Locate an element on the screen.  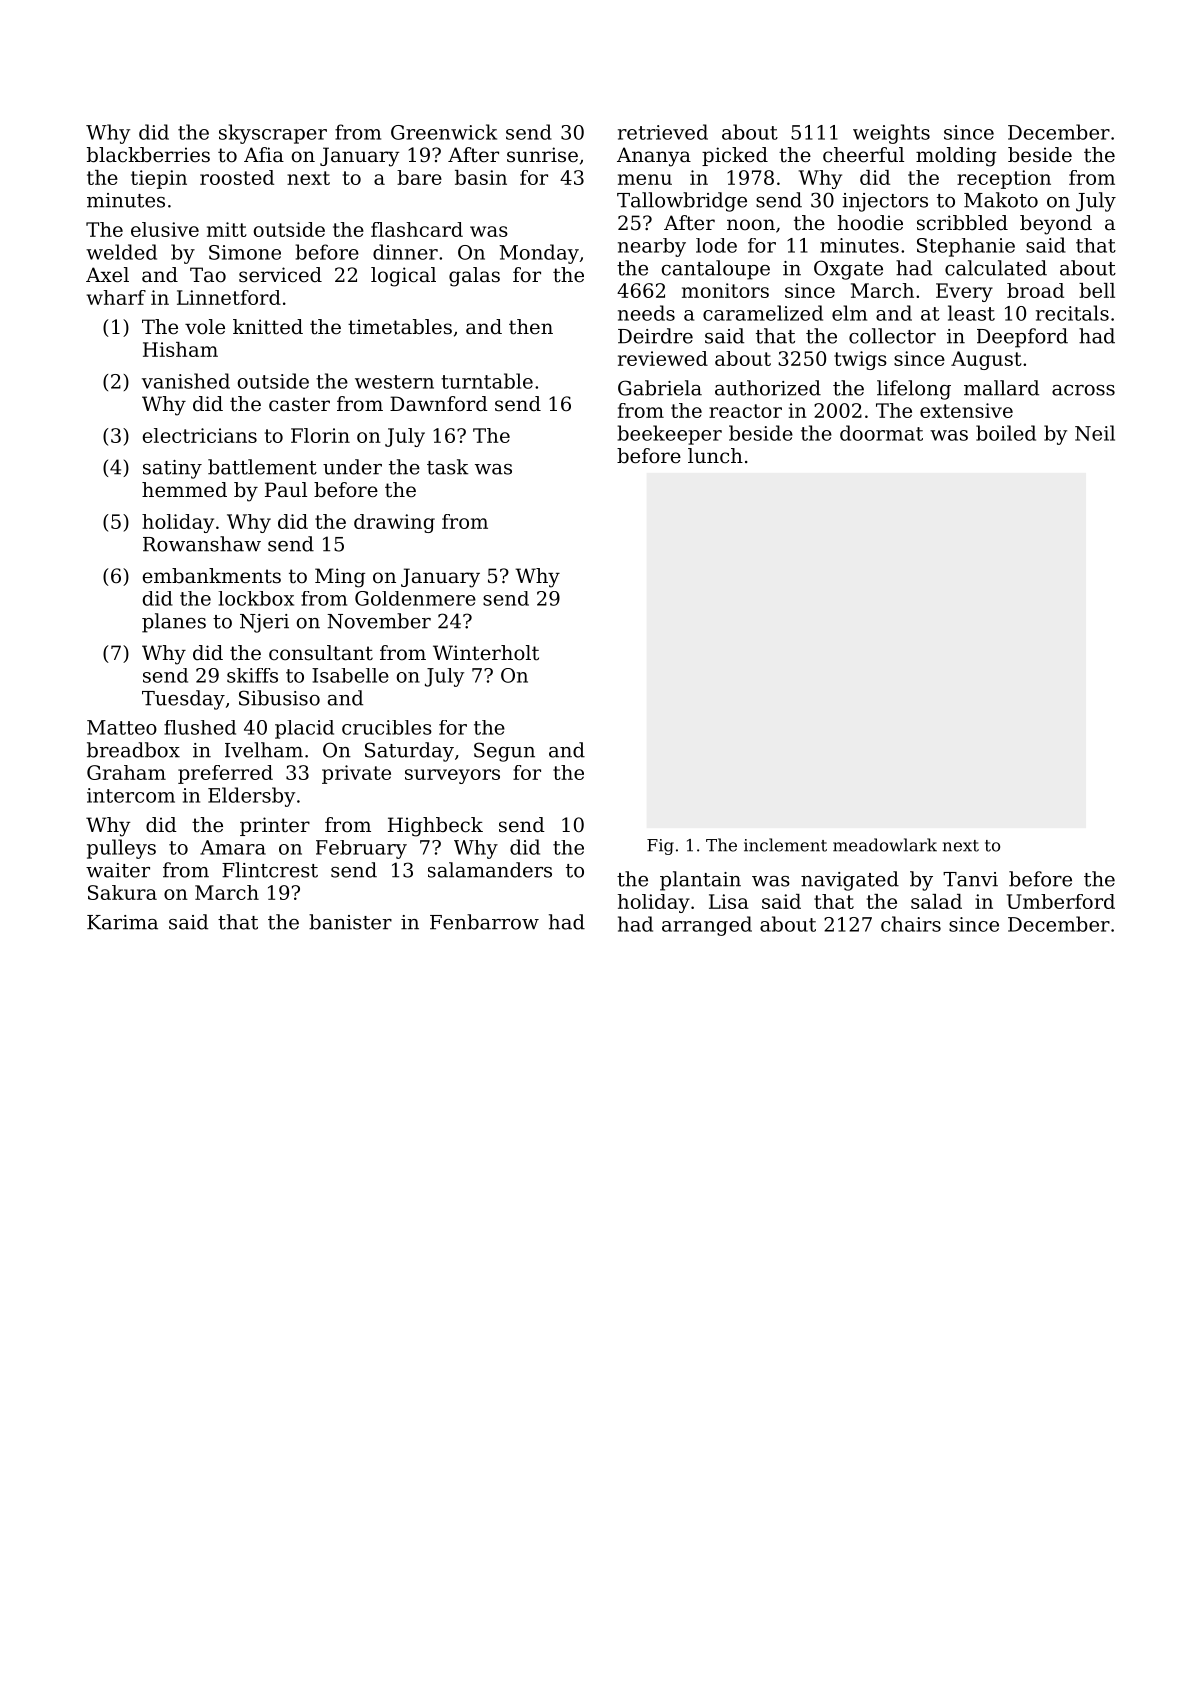
blackberries is located at coordinates (148, 155).
